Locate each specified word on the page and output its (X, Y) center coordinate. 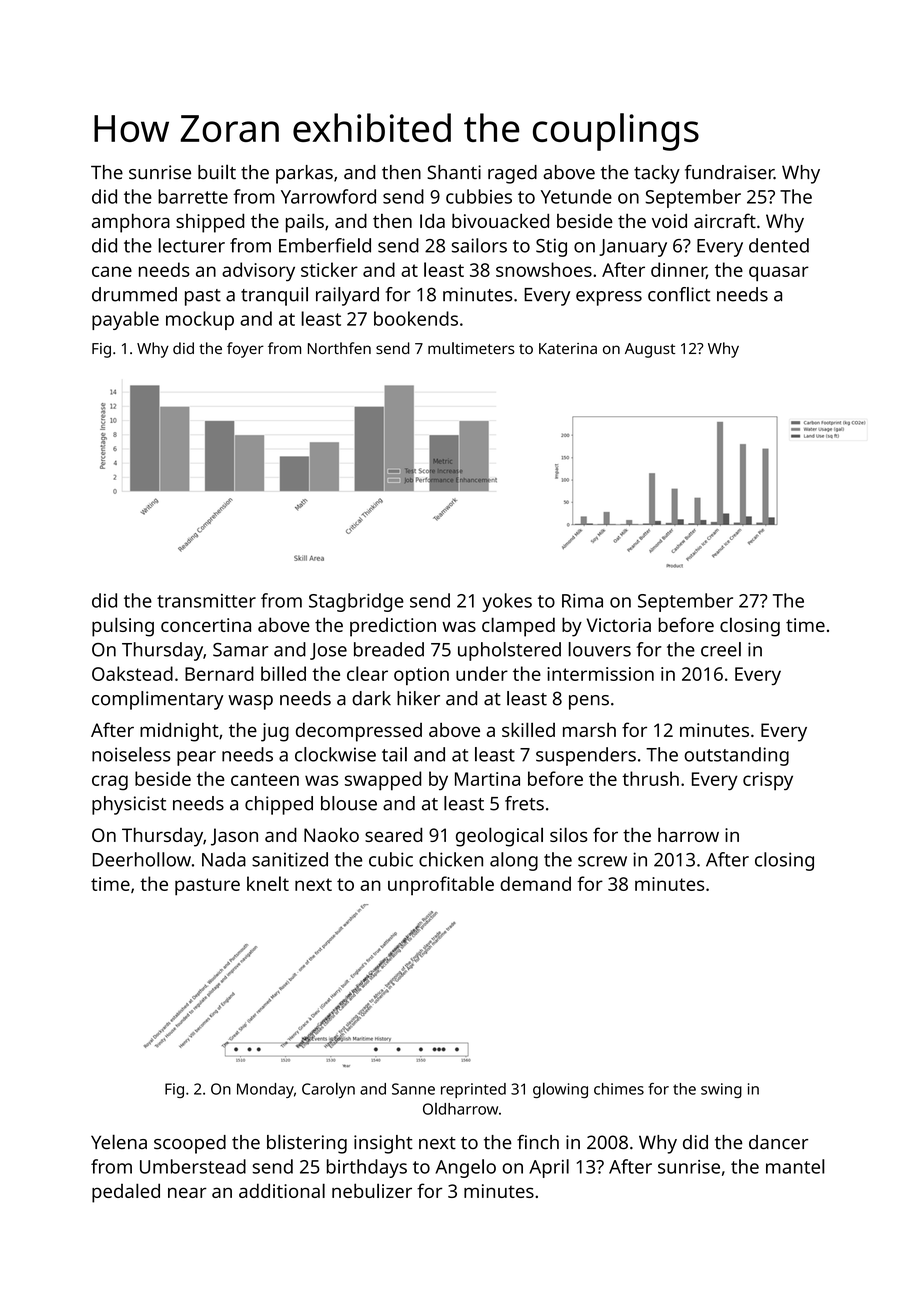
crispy (768, 781)
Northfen (339, 348)
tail (394, 754)
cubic (391, 859)
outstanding (736, 756)
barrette (193, 196)
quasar (779, 274)
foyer (245, 350)
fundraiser (729, 172)
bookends (416, 318)
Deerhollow (142, 859)
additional (282, 1190)
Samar (240, 650)
